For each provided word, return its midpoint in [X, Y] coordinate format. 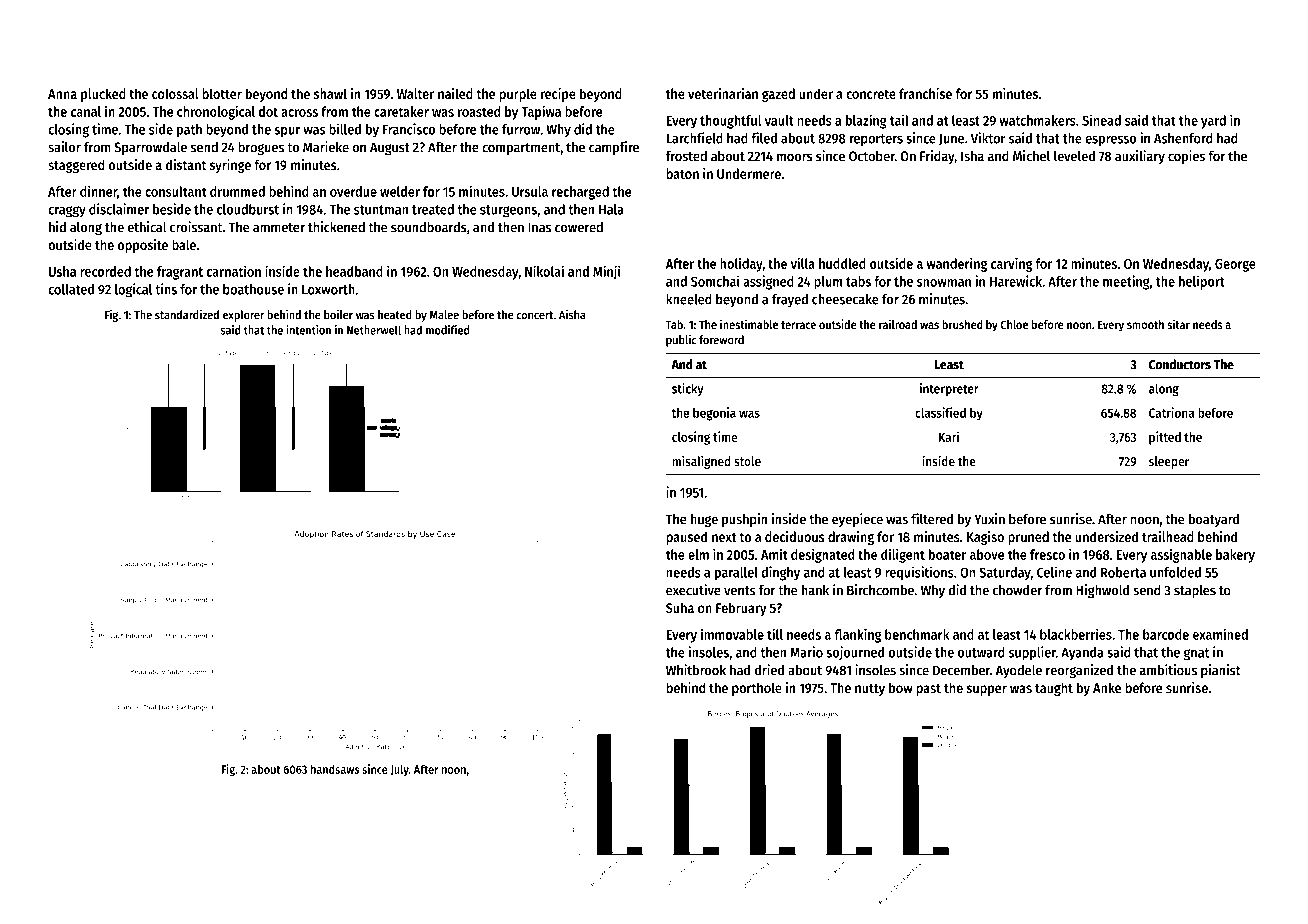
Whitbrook [696, 670]
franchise [925, 93]
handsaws [335, 769]
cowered [579, 227]
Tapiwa [541, 112]
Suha [680, 607]
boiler [338, 315]
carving [1012, 264]
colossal [175, 93]
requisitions [919, 573]
